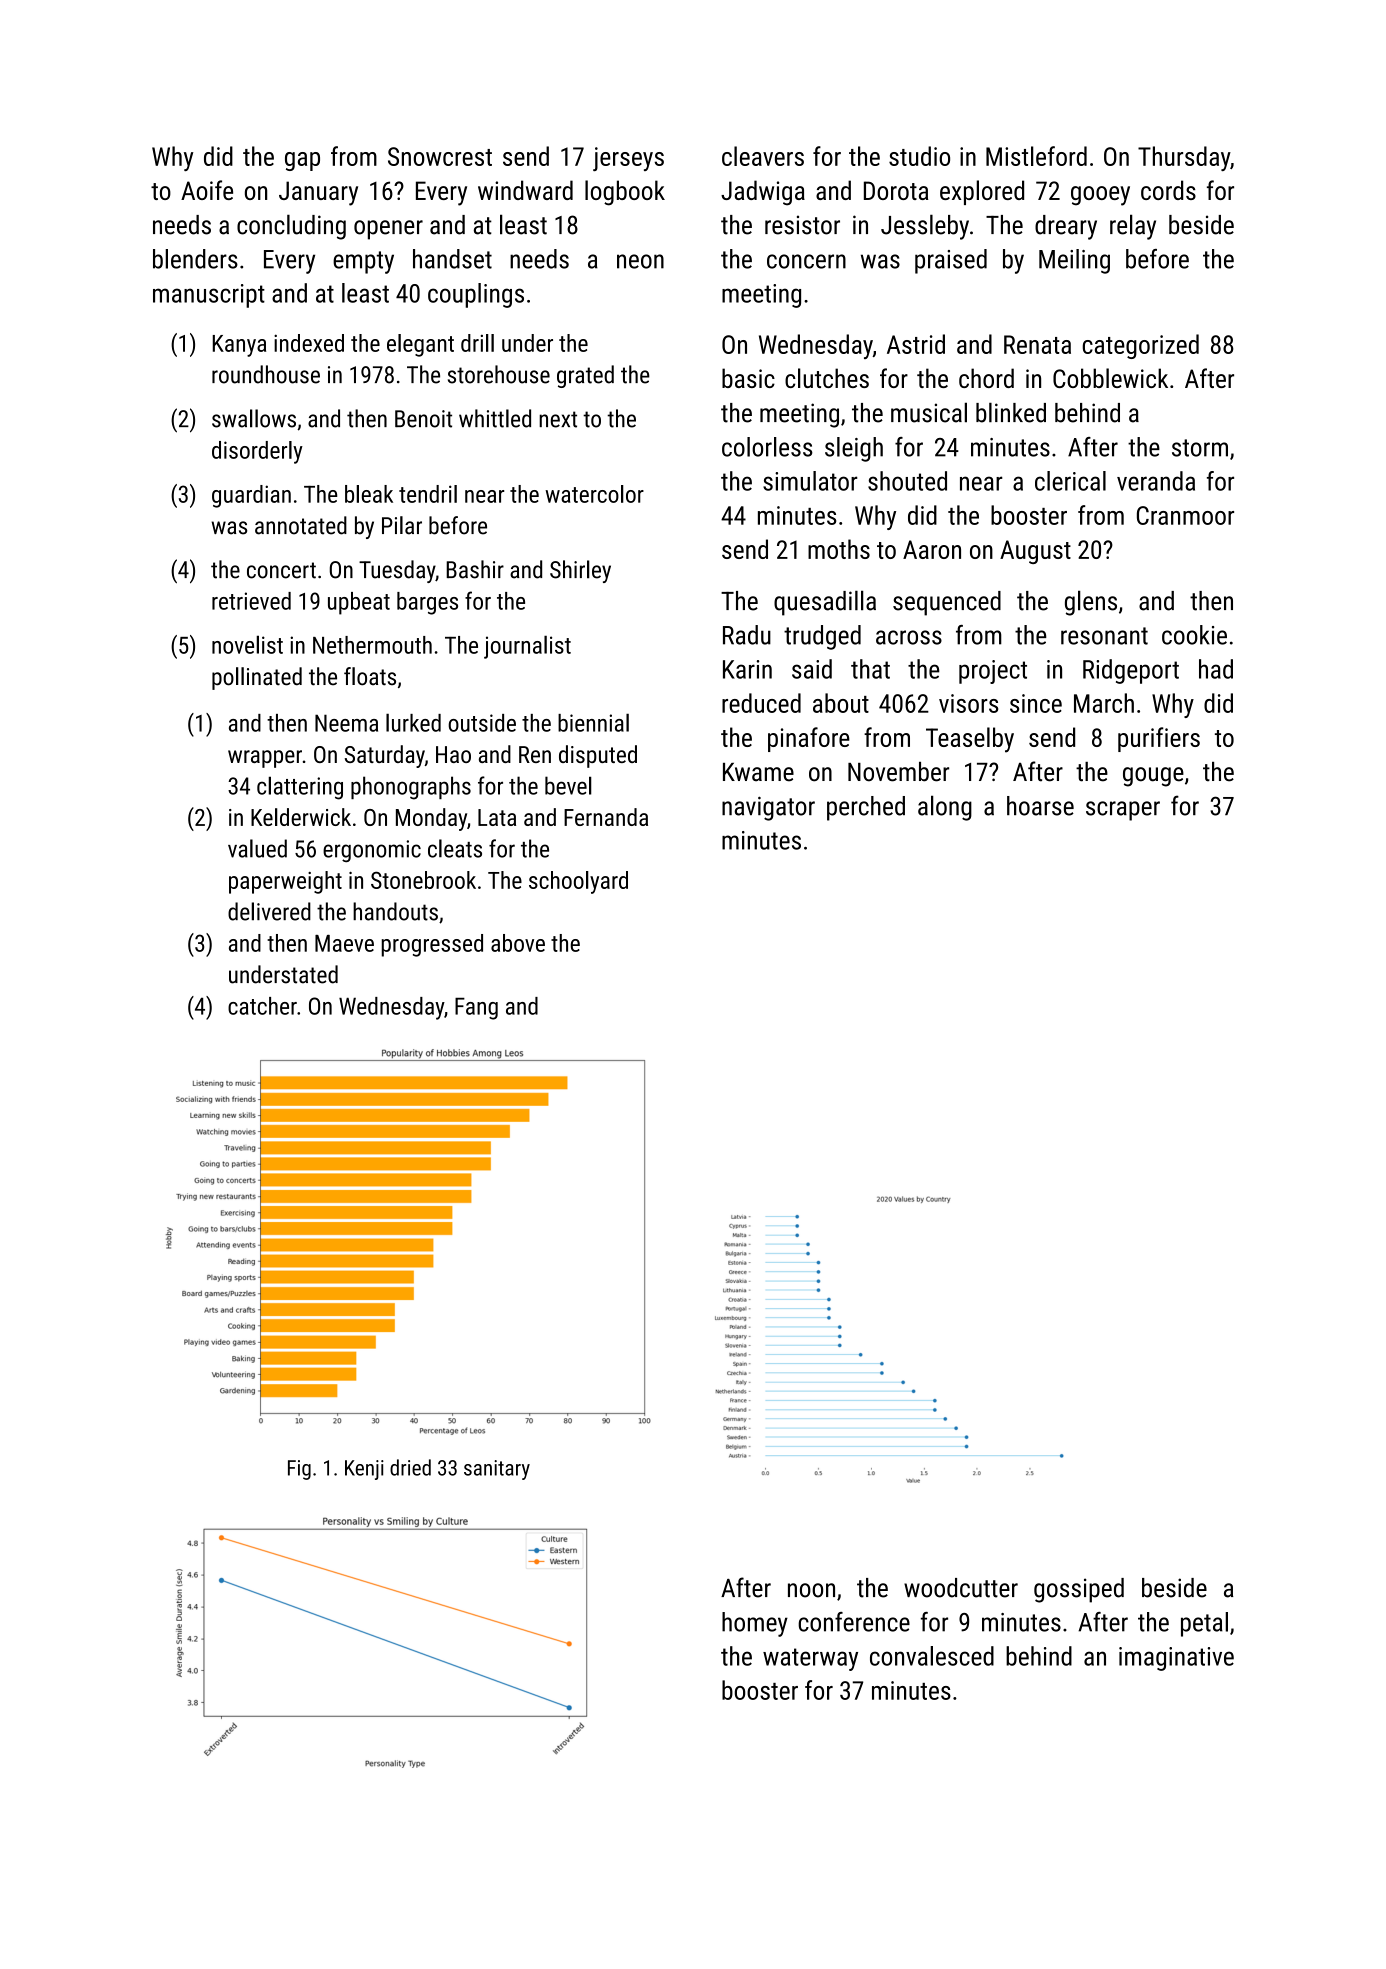  I want to click on Fang, so click(476, 1009).
